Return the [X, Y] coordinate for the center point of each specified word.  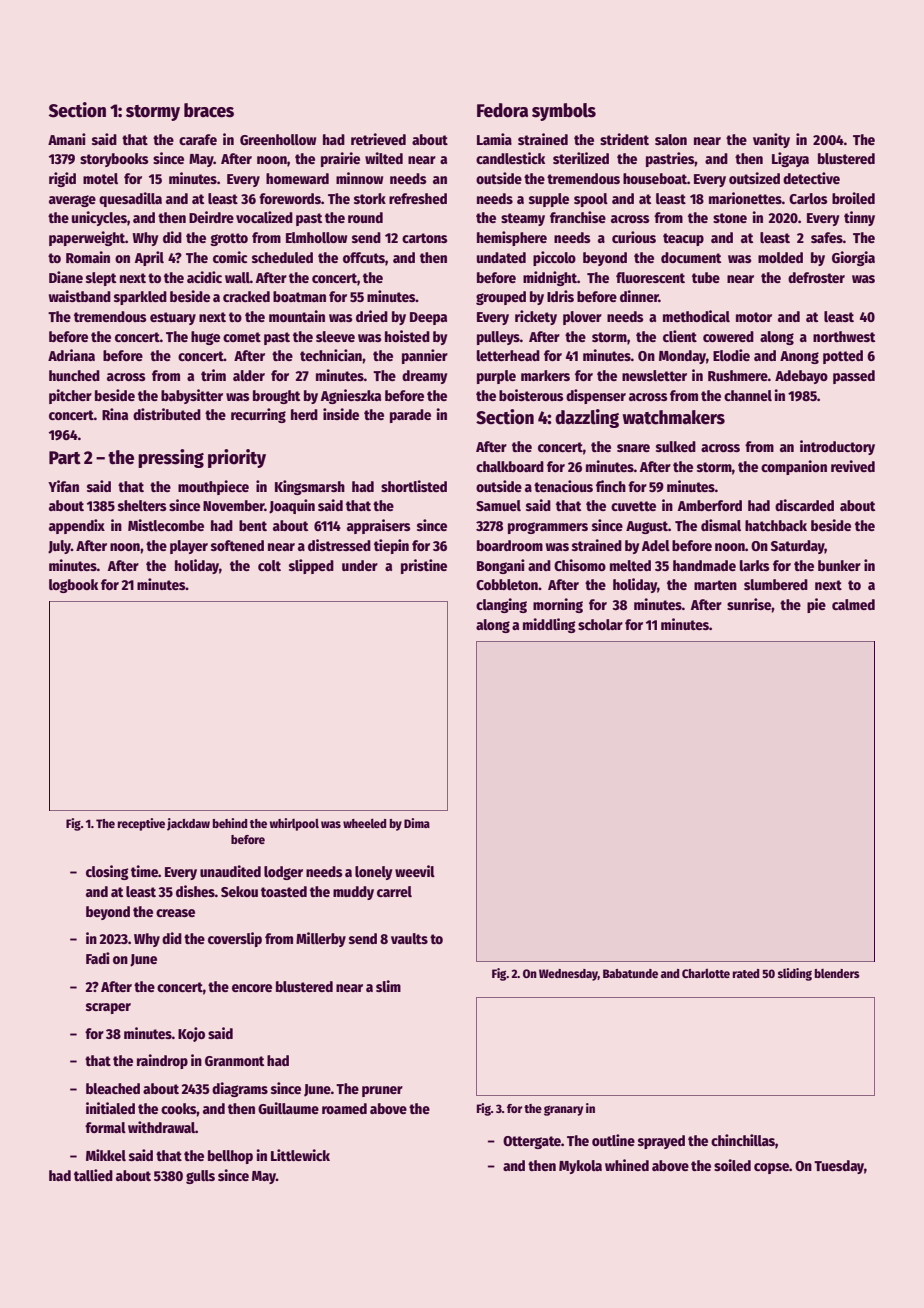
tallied [93, 1175]
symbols [564, 112]
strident [624, 139]
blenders [837, 973]
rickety [536, 317]
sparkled [140, 298]
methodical [696, 316]
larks [755, 565]
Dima [417, 823]
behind [230, 823]
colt [269, 565]
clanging [501, 605]
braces [209, 110]
